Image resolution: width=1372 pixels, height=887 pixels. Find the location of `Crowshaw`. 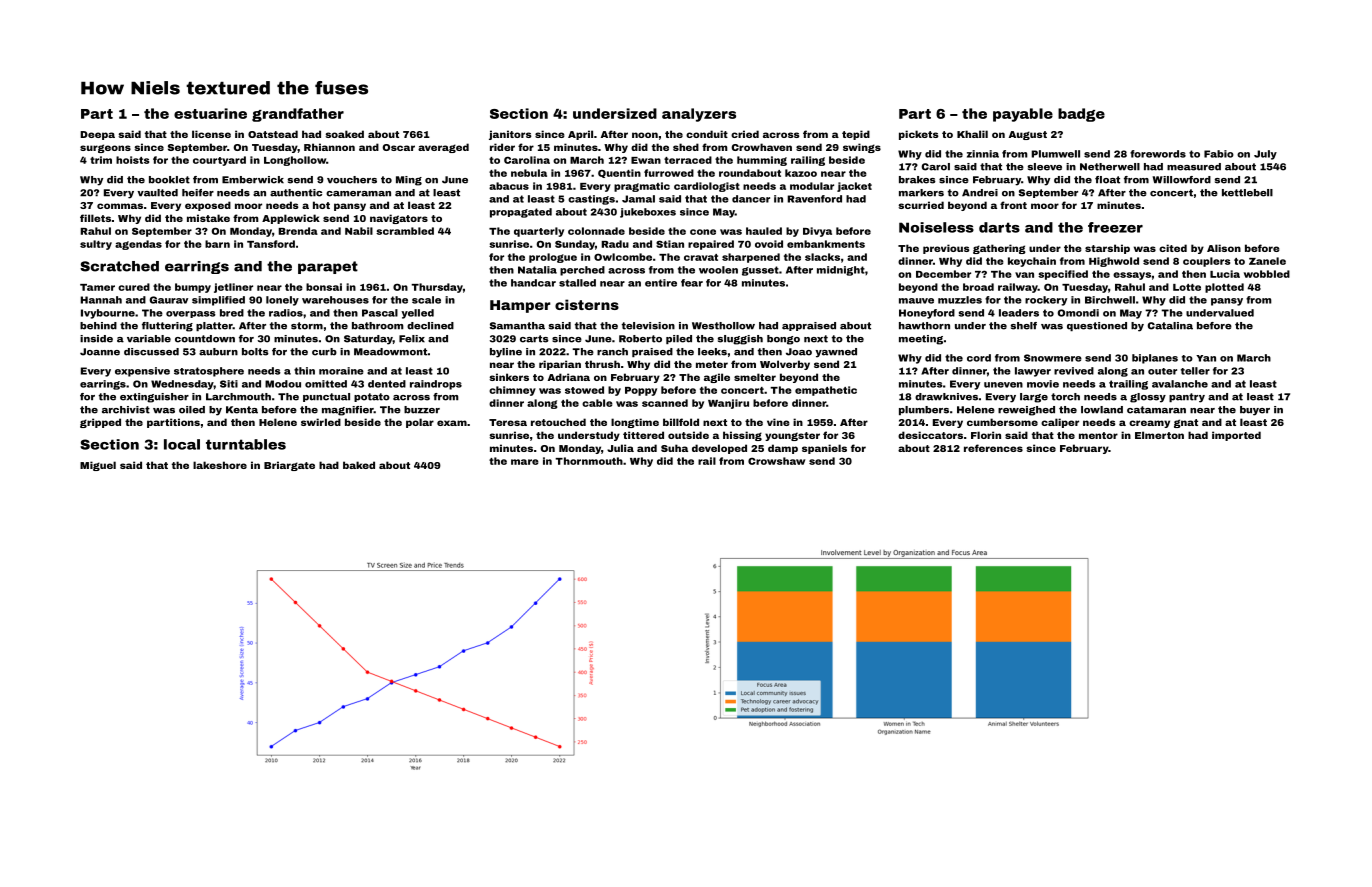

Crowshaw is located at coordinates (776, 461).
